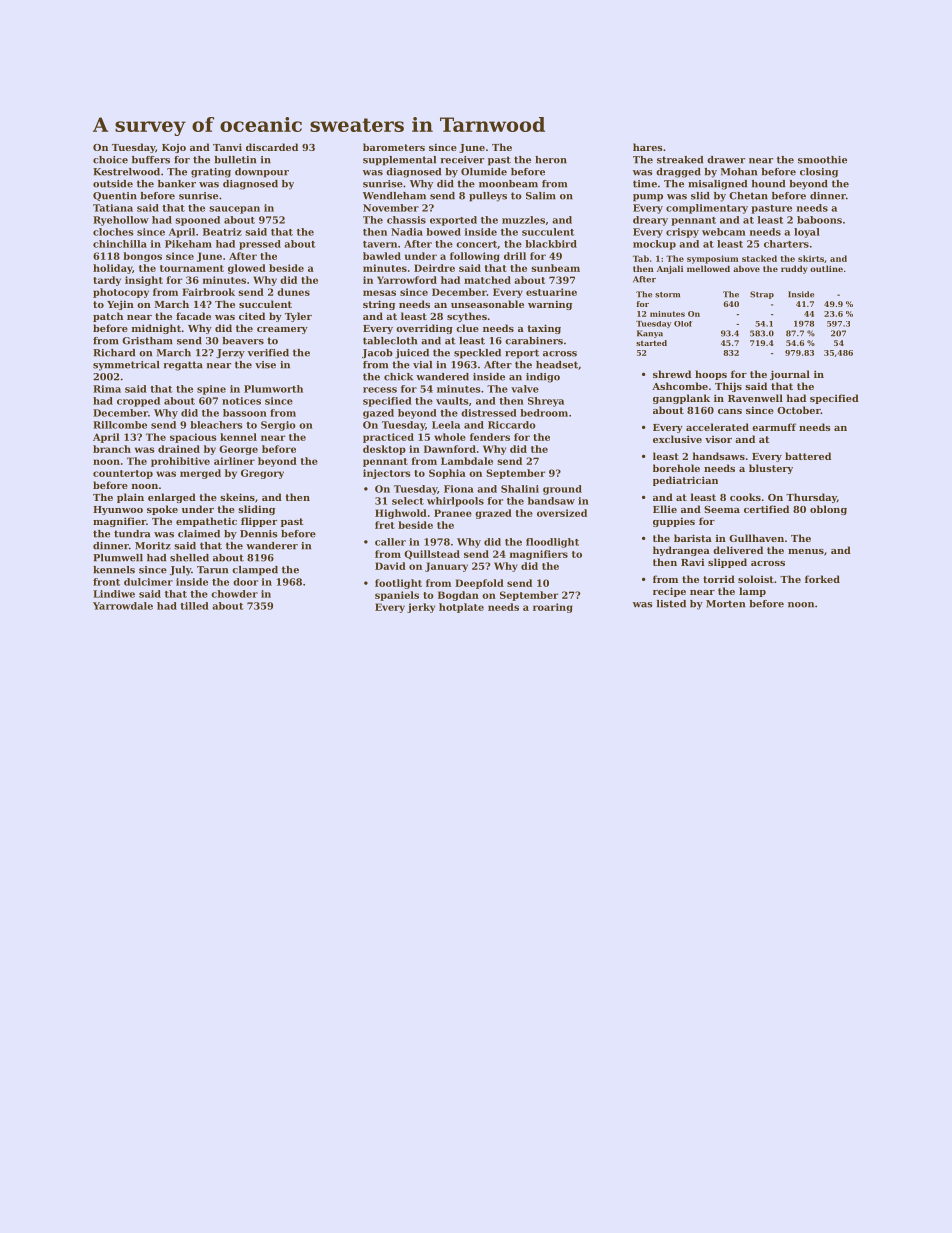 This screenshot has height=1233, width=952. Describe the element at coordinates (382, 256) in the screenshot. I see `bawled` at that location.
